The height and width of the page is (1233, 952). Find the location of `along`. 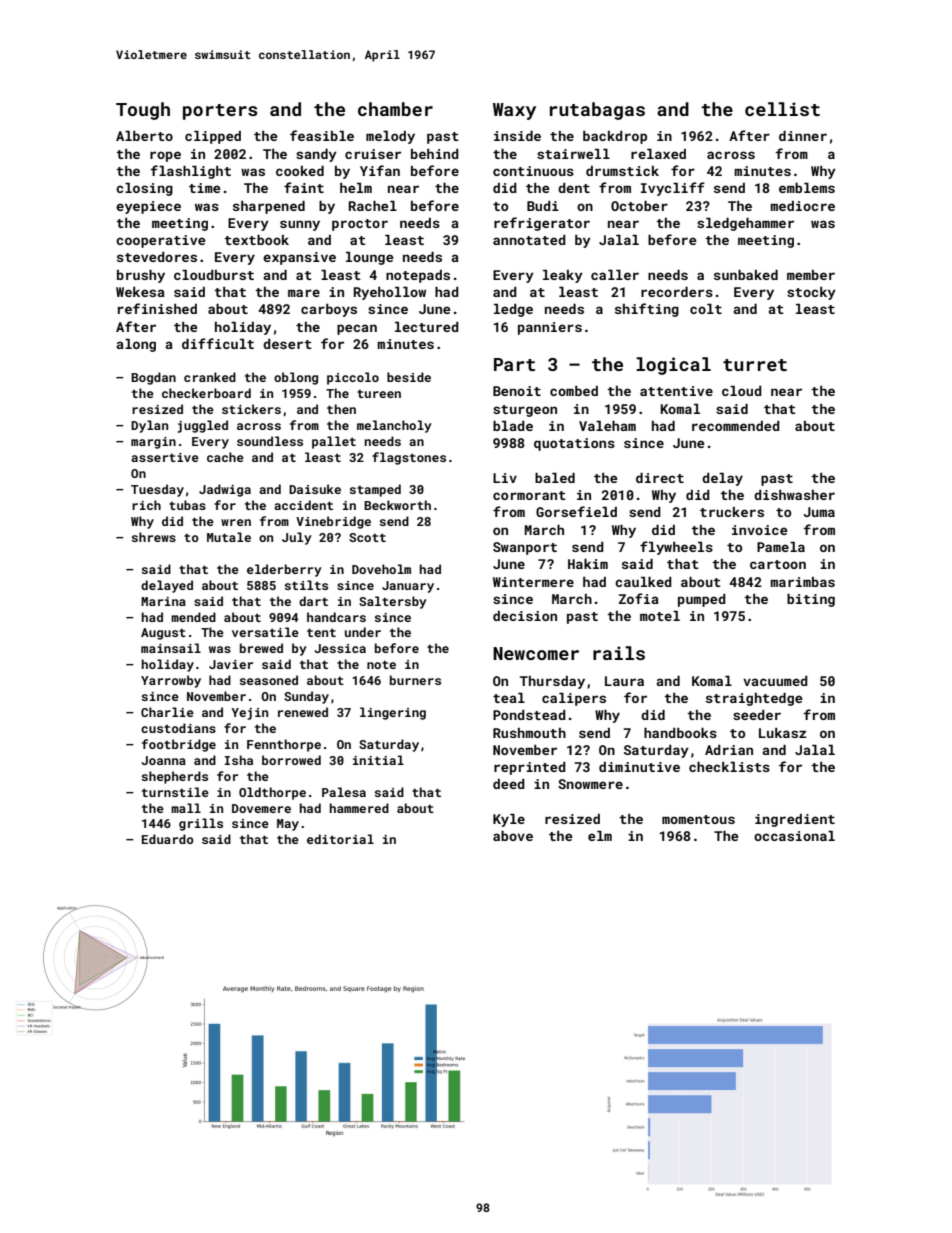

along is located at coordinates (136, 345).
